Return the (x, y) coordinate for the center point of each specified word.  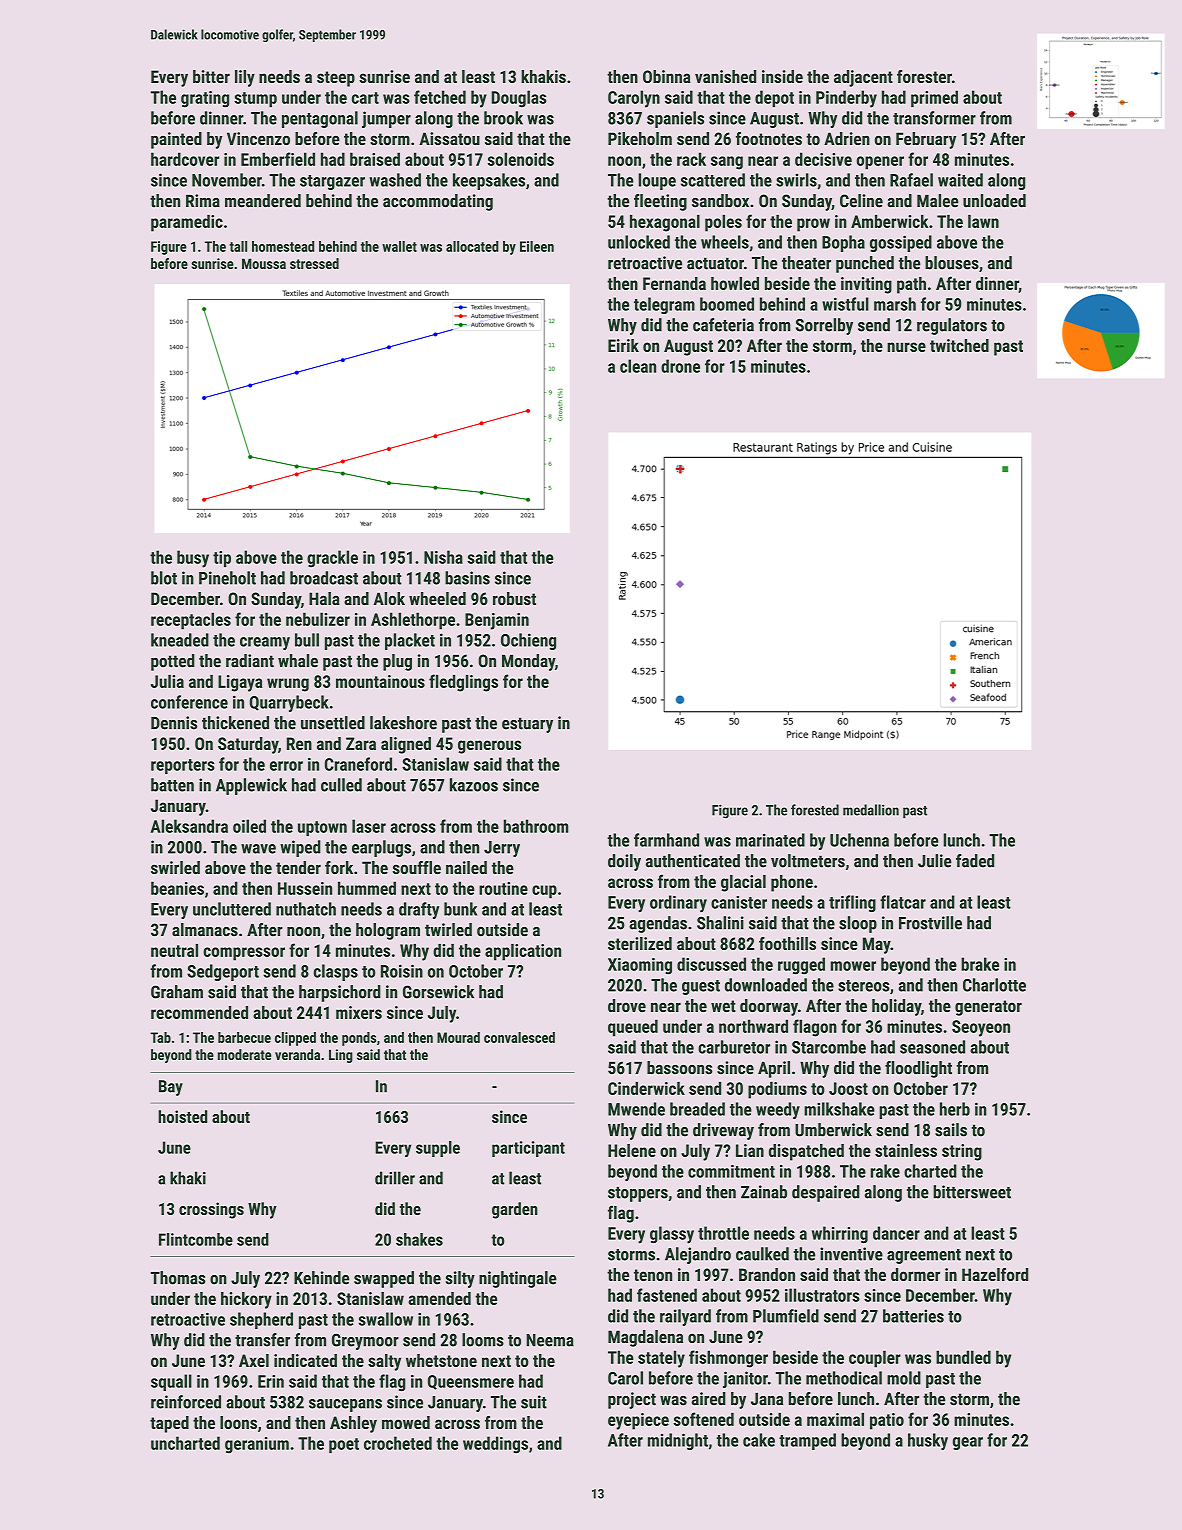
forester (924, 76)
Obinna (667, 76)
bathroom (536, 826)
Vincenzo (258, 138)
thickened (235, 723)
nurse (906, 347)
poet (344, 1445)
